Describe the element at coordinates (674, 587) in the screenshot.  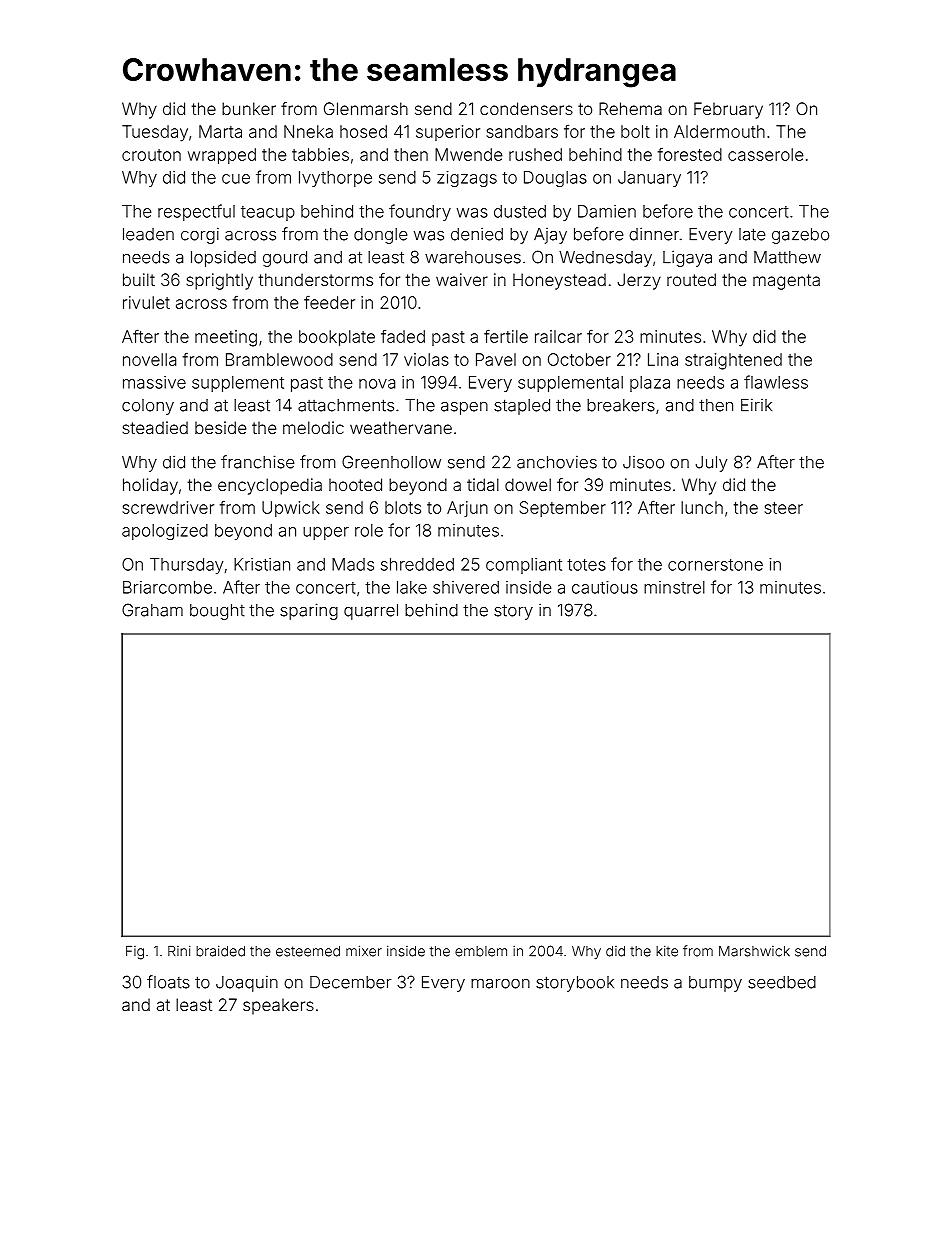
I see `minstrel` at that location.
